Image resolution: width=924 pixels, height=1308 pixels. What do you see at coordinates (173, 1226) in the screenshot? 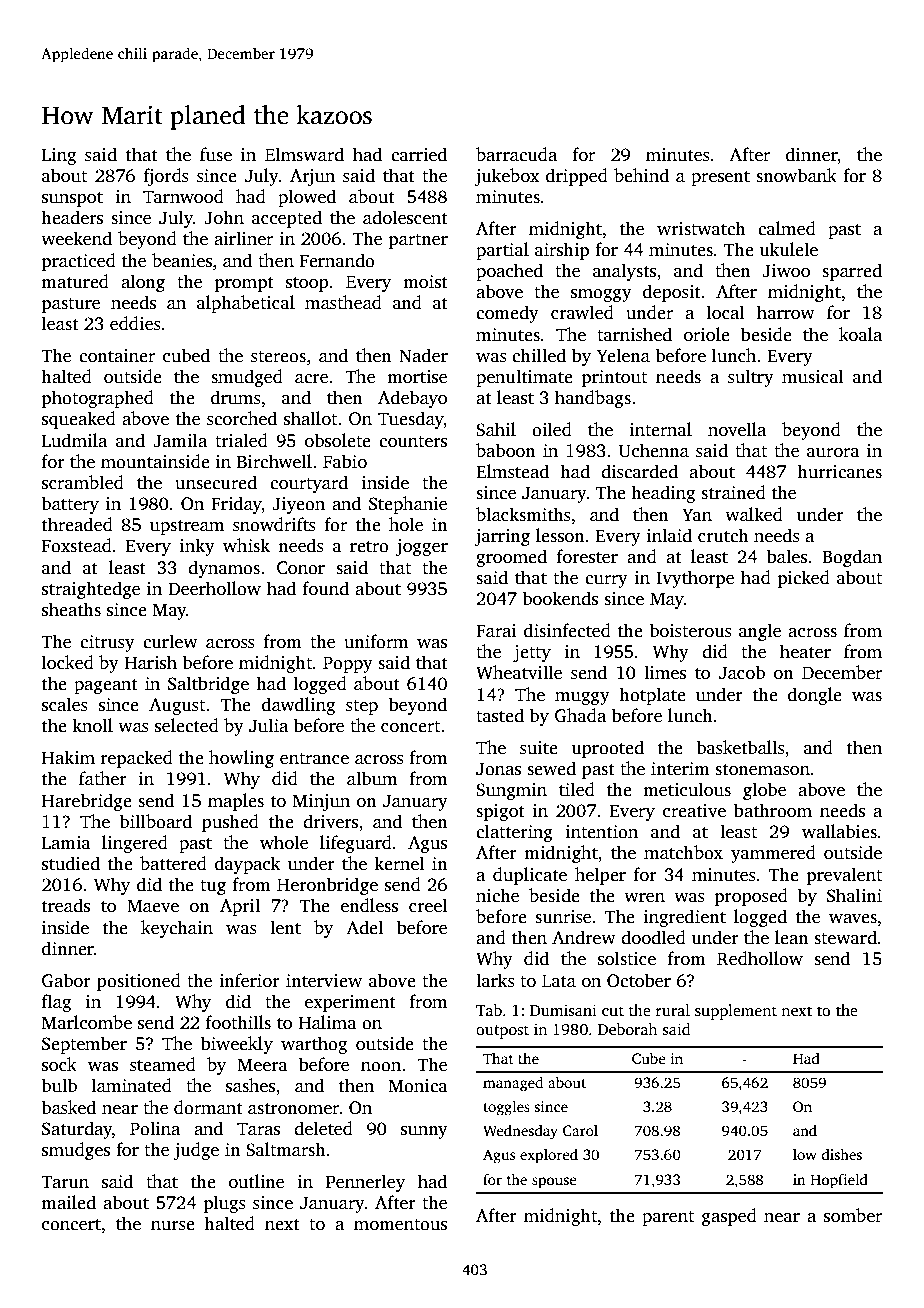
I see `nurse` at bounding box center [173, 1226].
